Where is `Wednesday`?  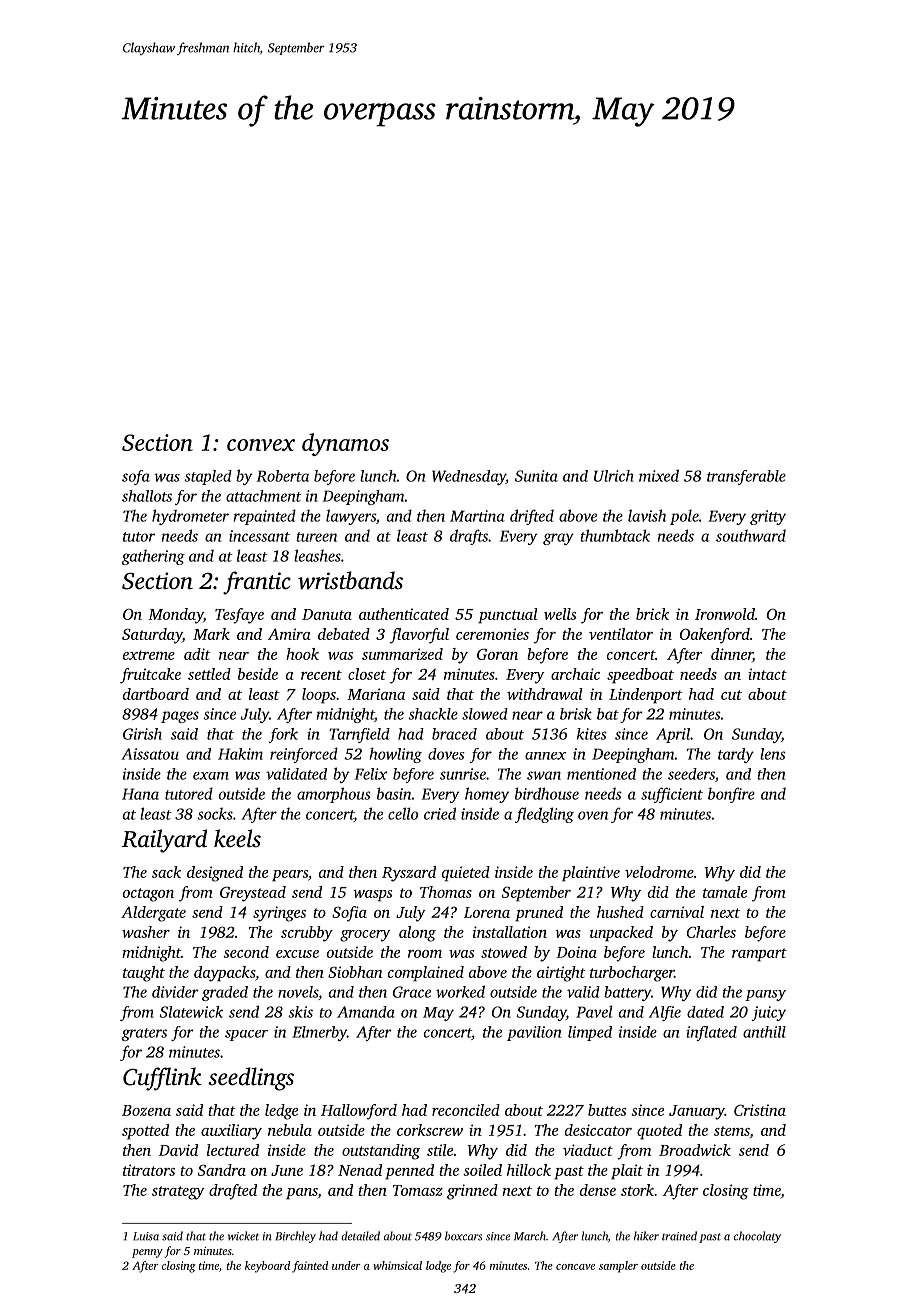 Wednesday is located at coordinates (469, 477).
